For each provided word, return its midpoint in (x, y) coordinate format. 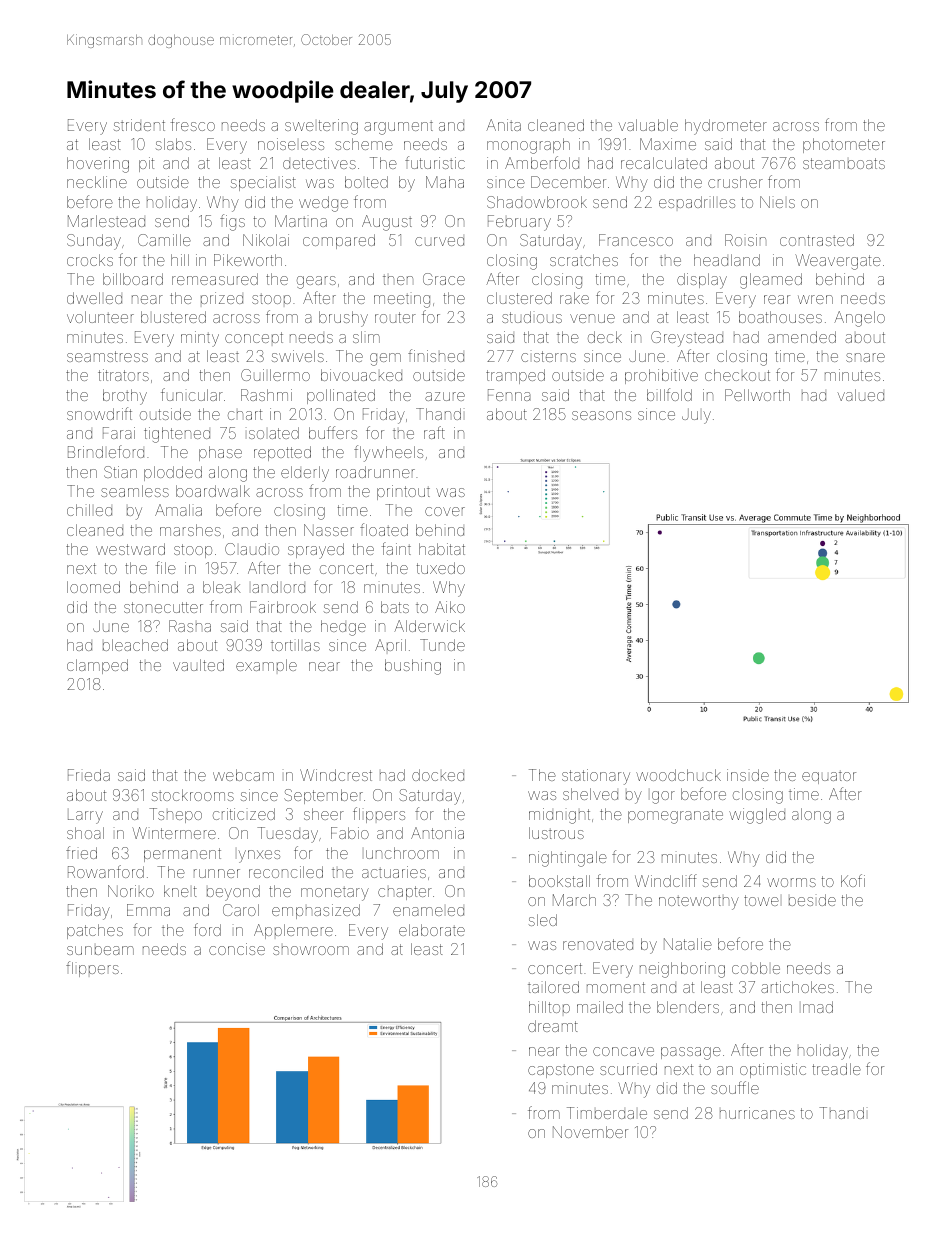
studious (532, 317)
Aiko (450, 607)
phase (220, 453)
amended (802, 337)
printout (403, 492)
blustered (173, 317)
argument (398, 127)
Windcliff (666, 880)
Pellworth (757, 395)
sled (543, 920)
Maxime (668, 144)
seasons (601, 415)
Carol (241, 910)
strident (139, 125)
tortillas (295, 645)
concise (237, 949)
